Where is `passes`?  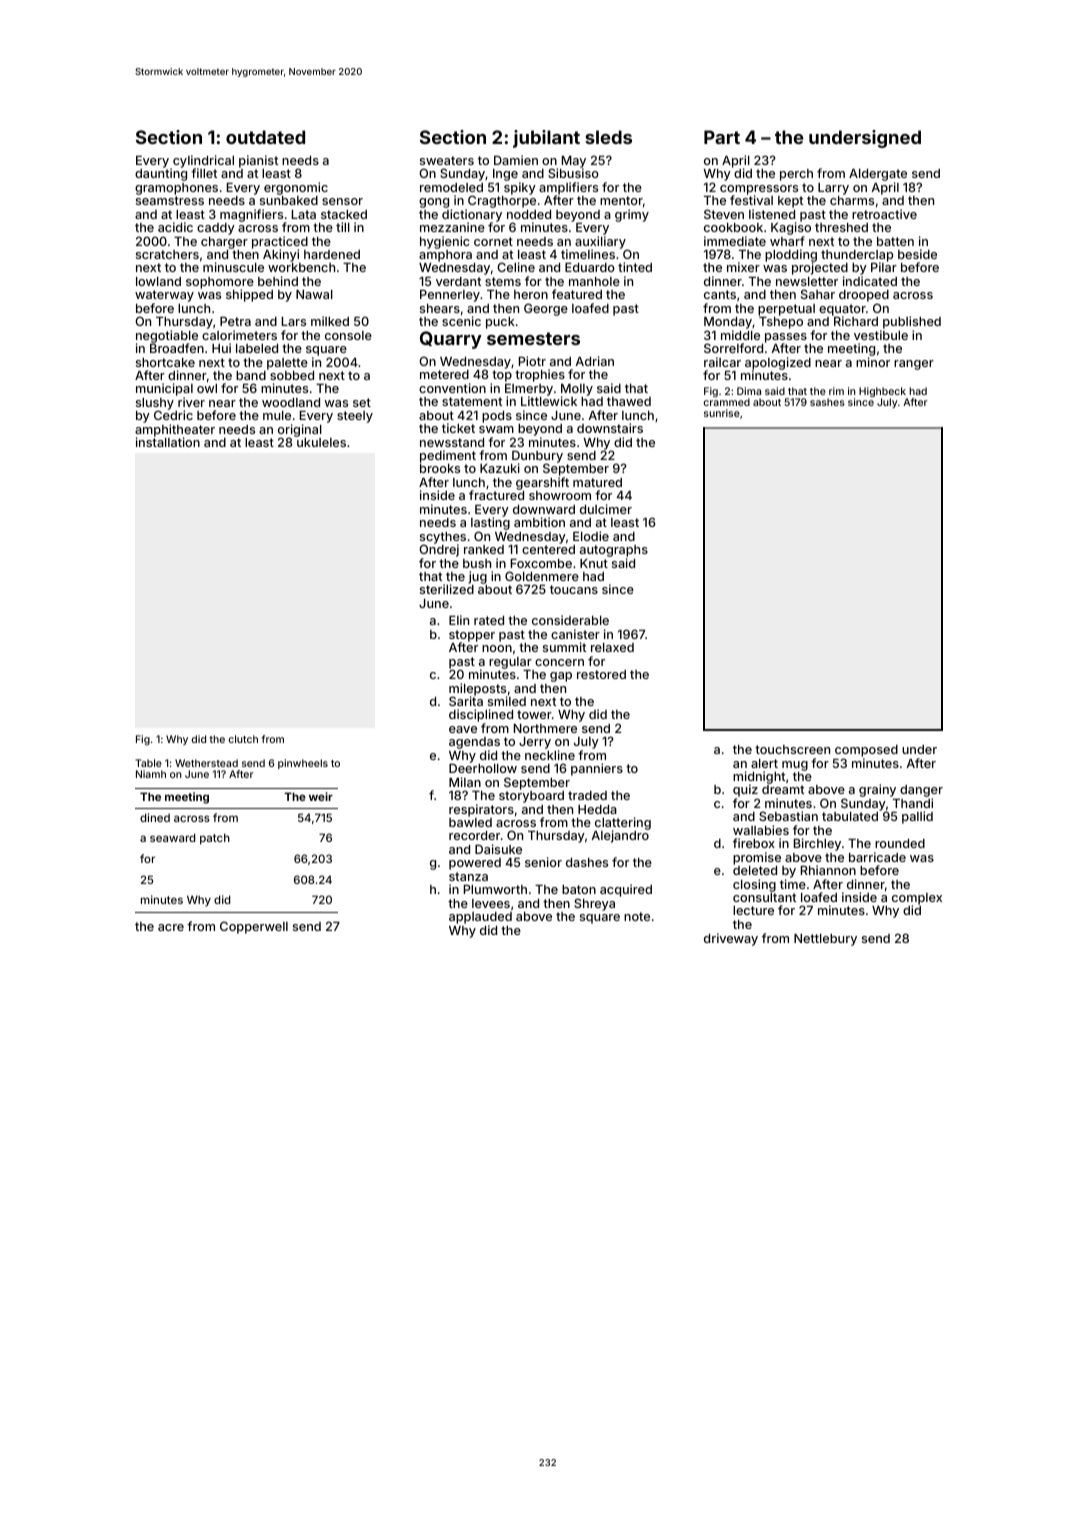 passes is located at coordinates (786, 338).
